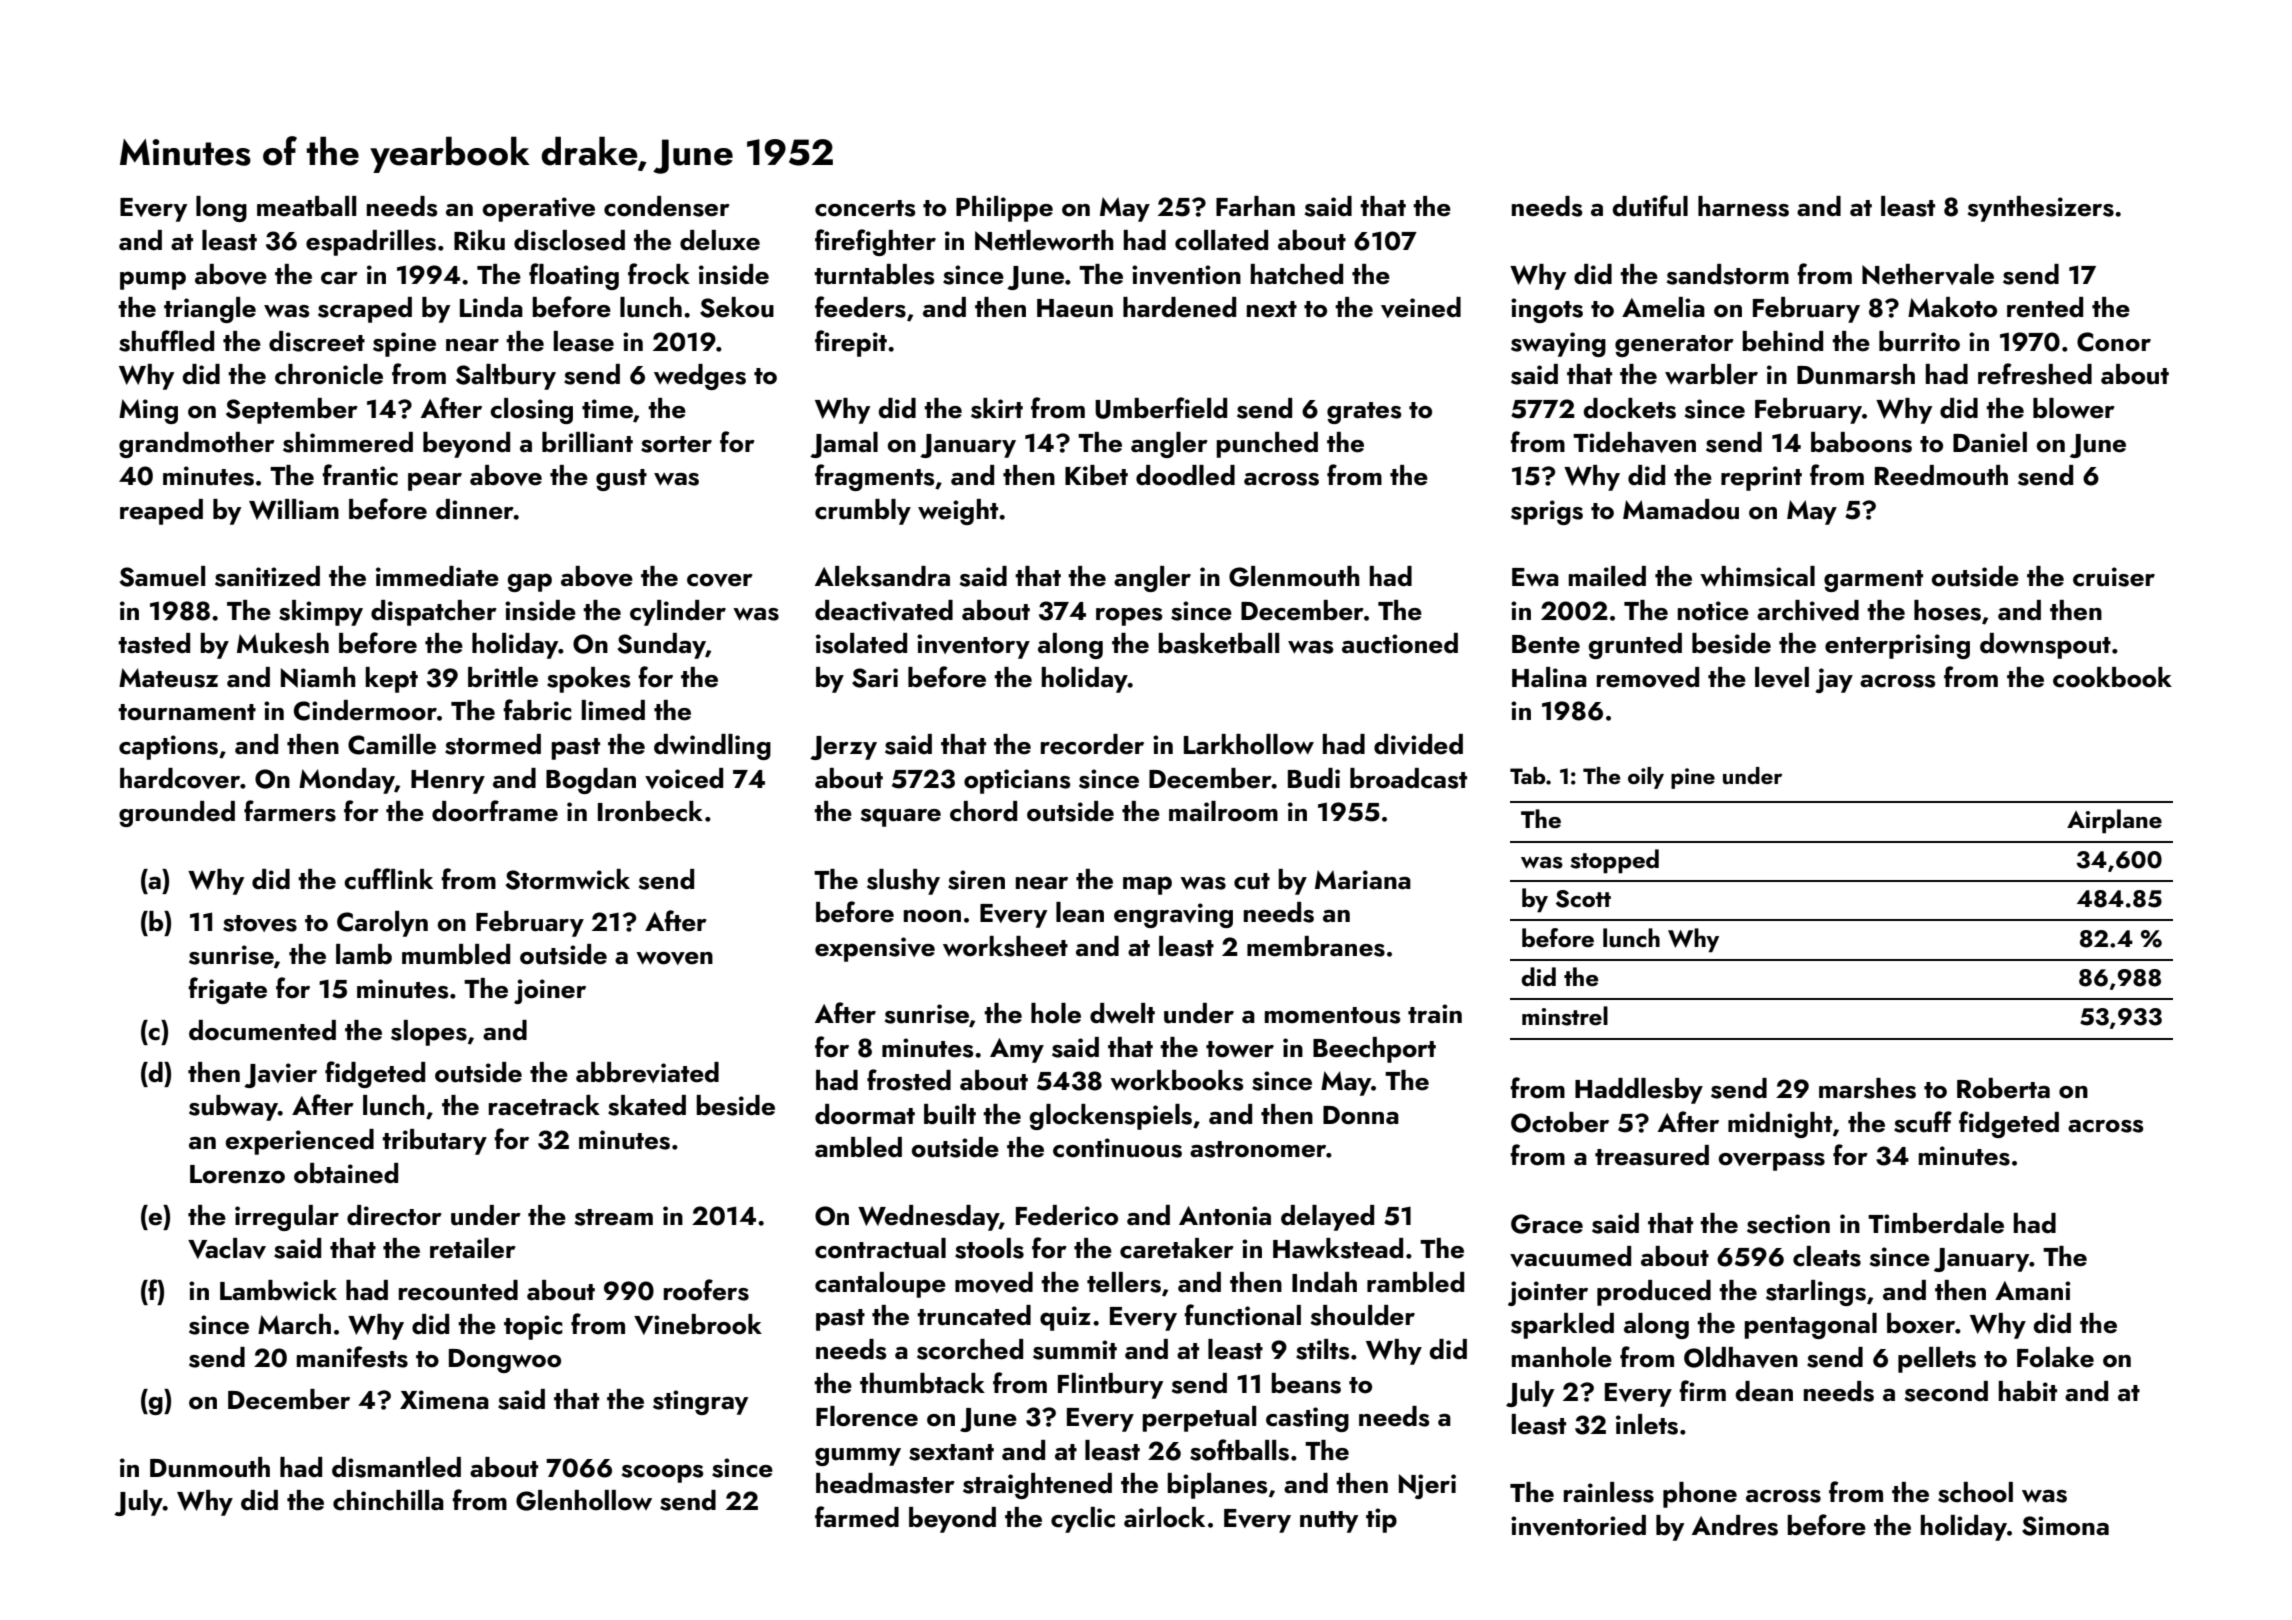  Describe the element at coordinates (1294, 576) in the page. I see `Glenmouth` at that location.
